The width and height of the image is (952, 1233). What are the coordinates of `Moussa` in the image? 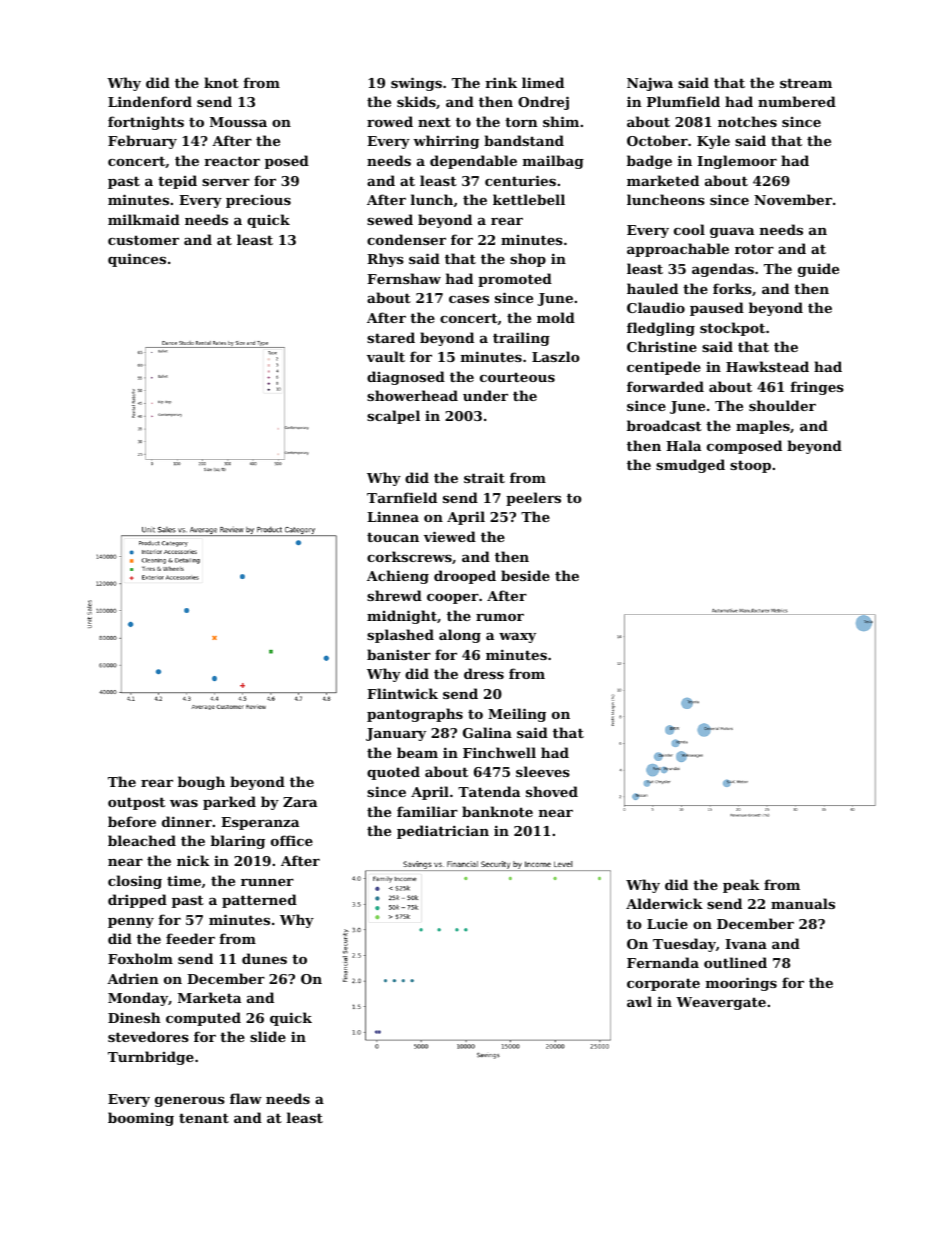 It's located at (238, 122).
